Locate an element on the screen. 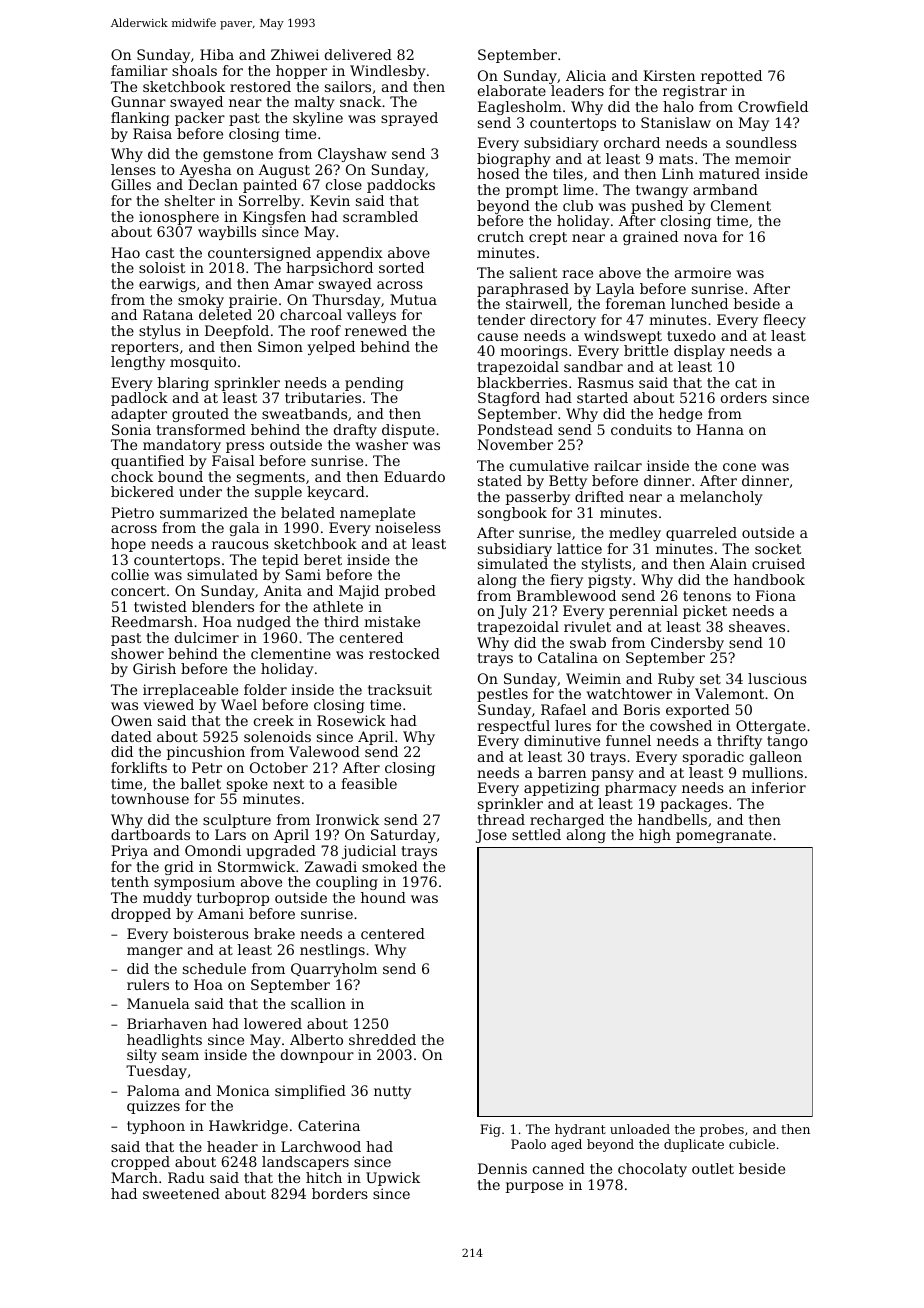 The image size is (924, 1308). railcar is located at coordinates (618, 465).
